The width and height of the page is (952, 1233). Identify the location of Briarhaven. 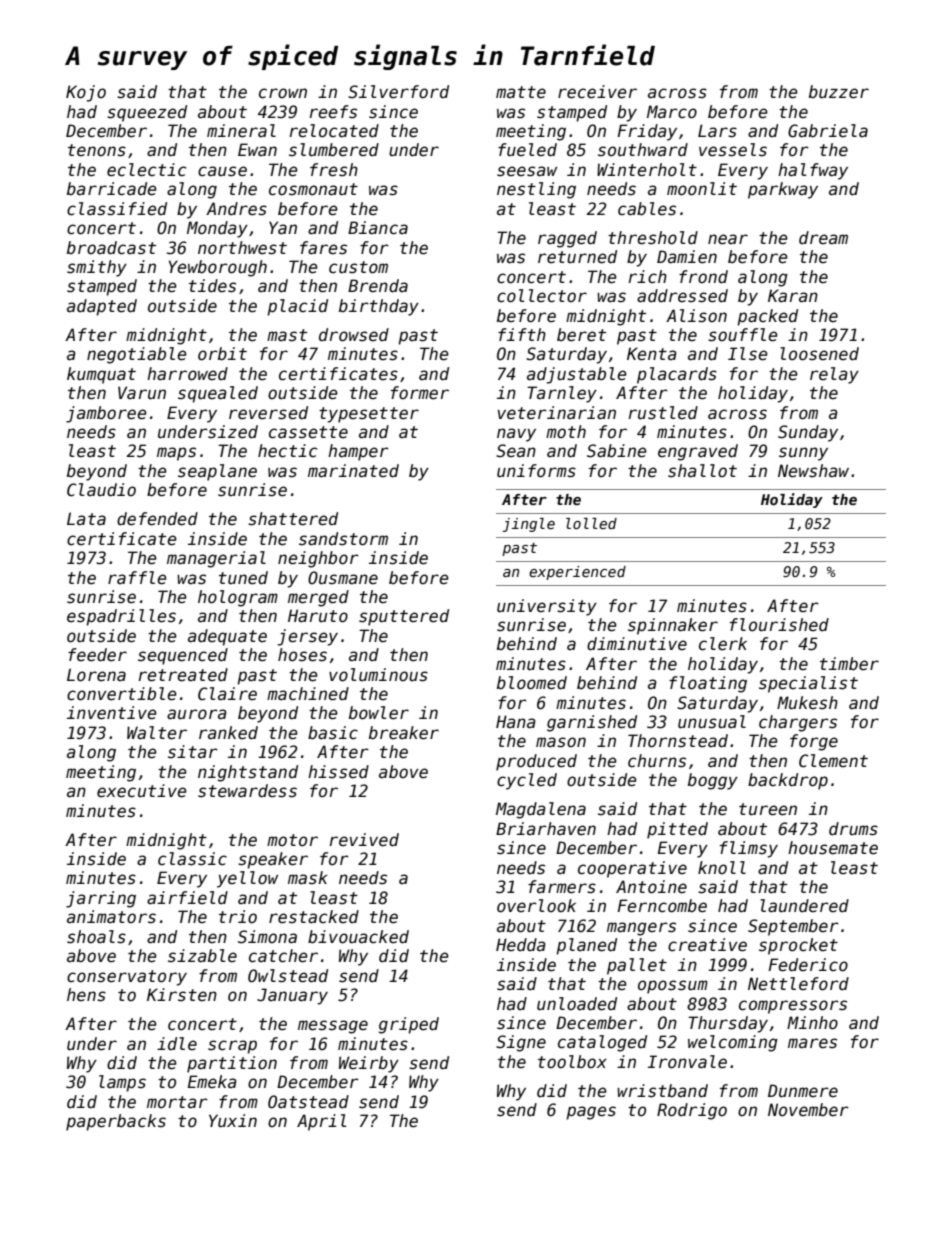
(546, 829).
